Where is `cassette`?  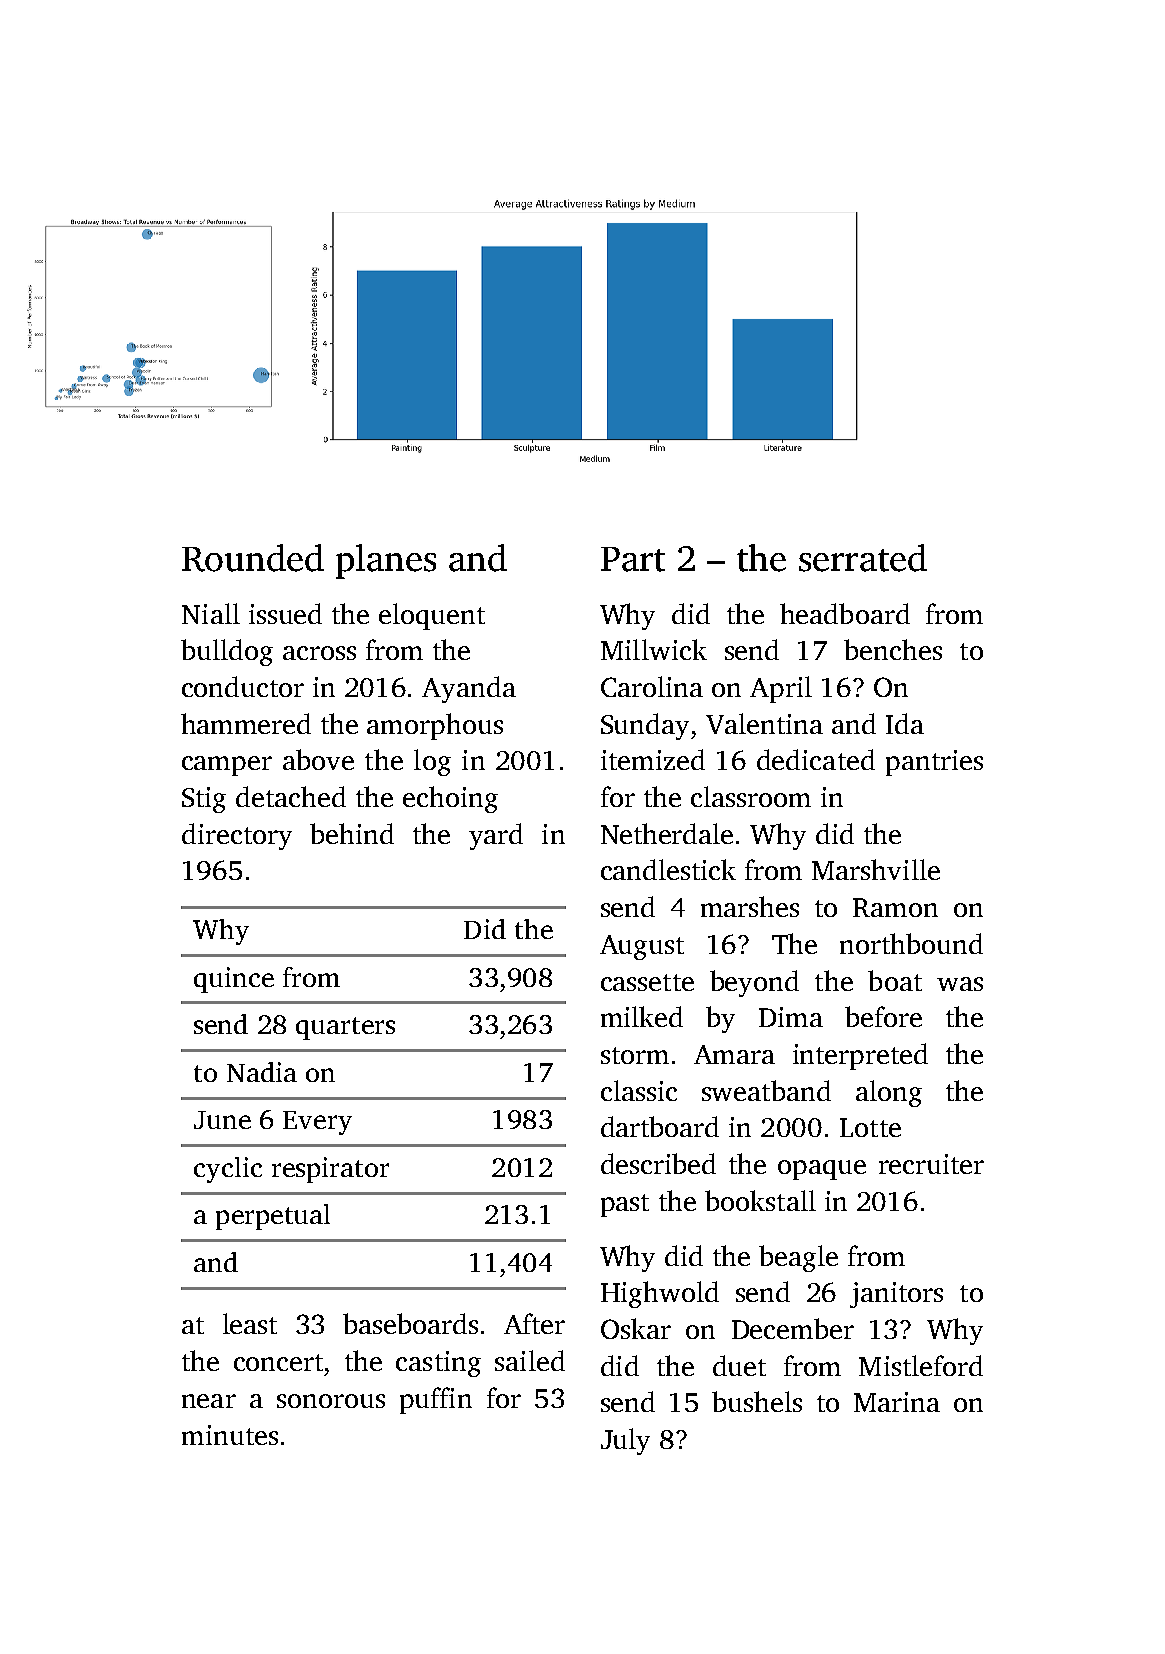 cassette is located at coordinates (647, 982).
